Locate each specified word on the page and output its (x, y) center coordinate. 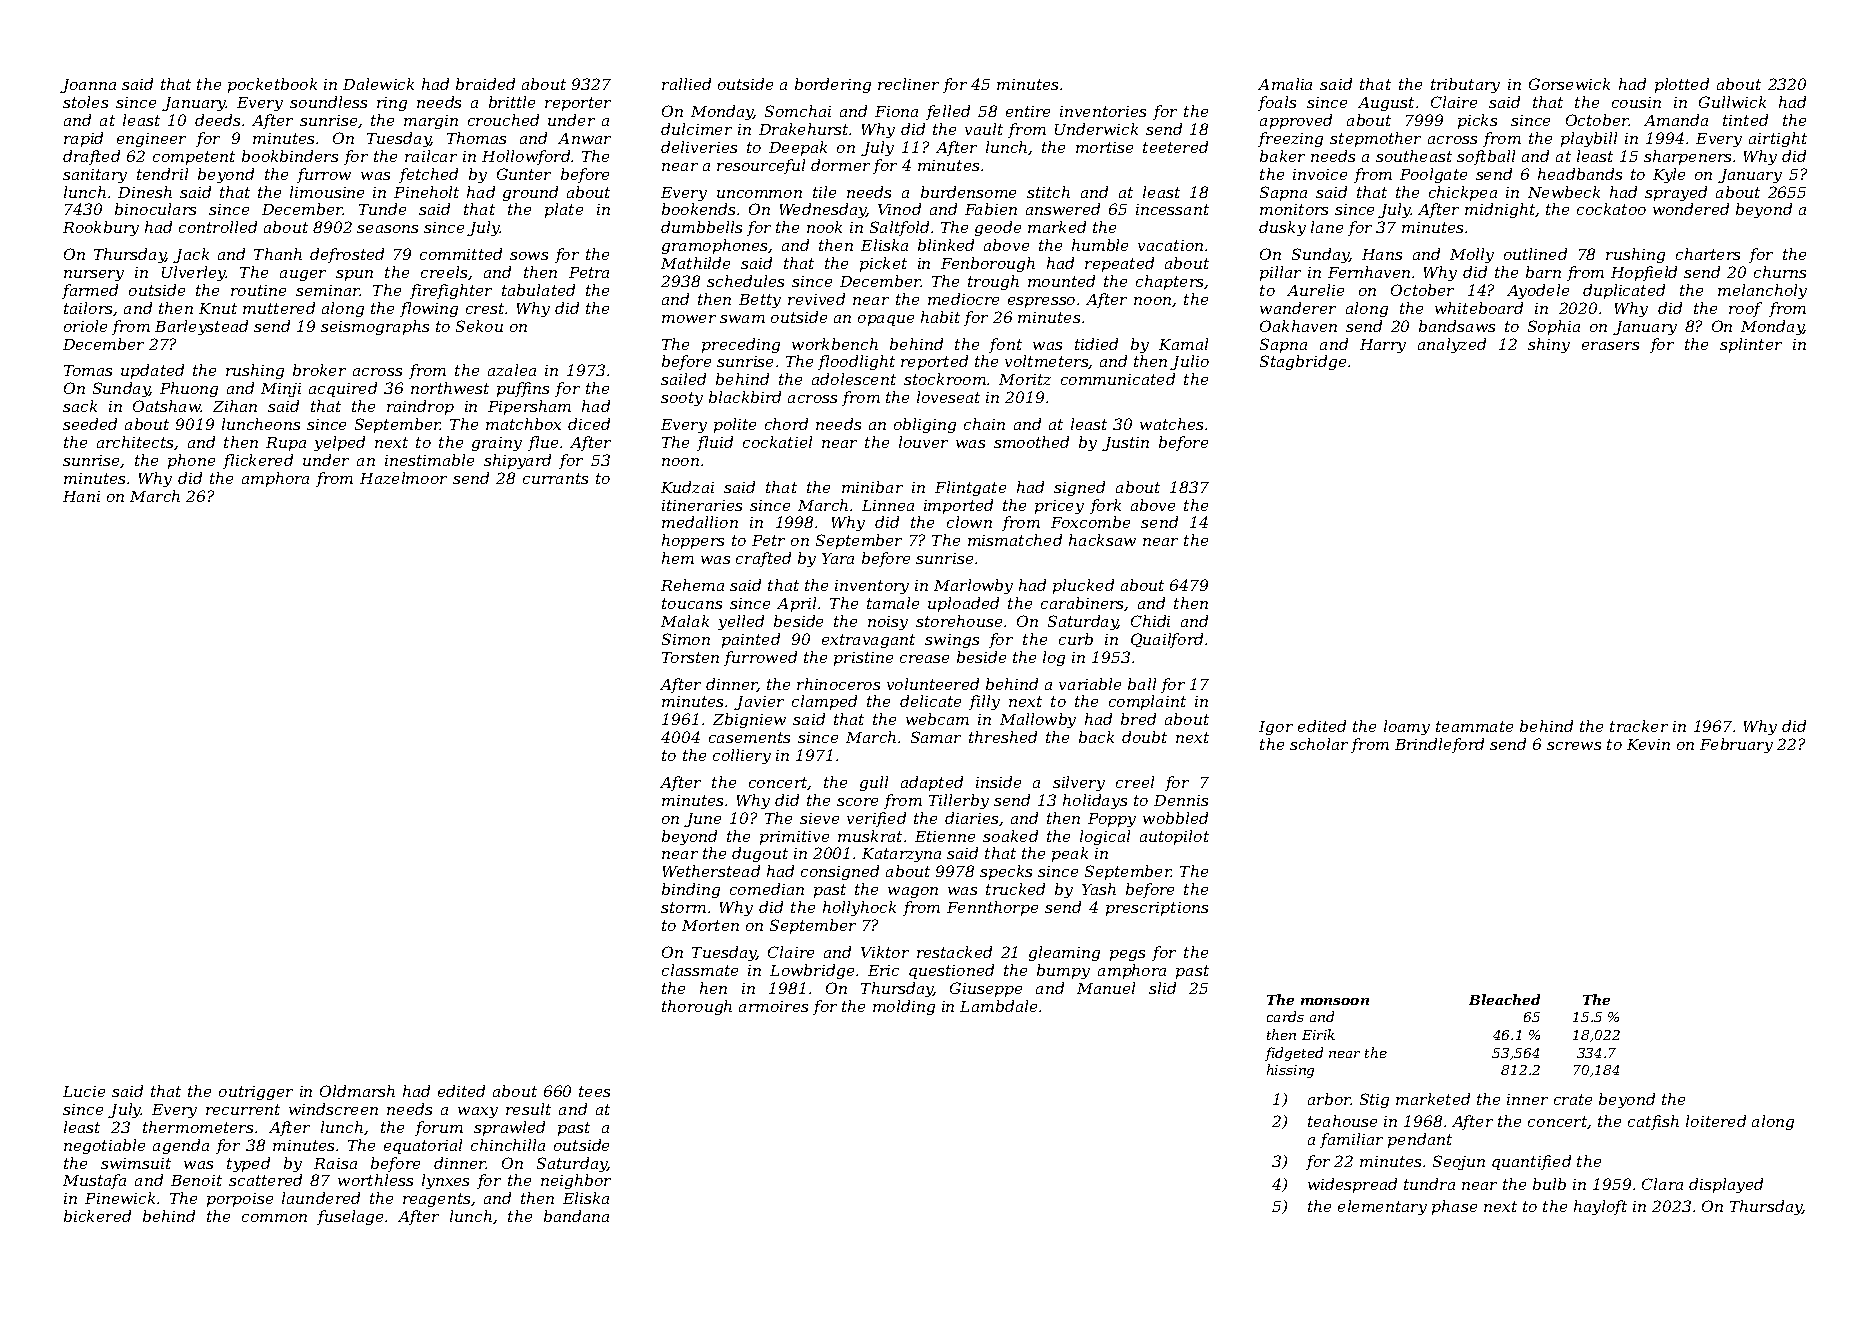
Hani (81, 496)
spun (354, 275)
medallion (700, 522)
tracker (1639, 726)
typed (248, 1164)
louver (923, 442)
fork (1105, 506)
